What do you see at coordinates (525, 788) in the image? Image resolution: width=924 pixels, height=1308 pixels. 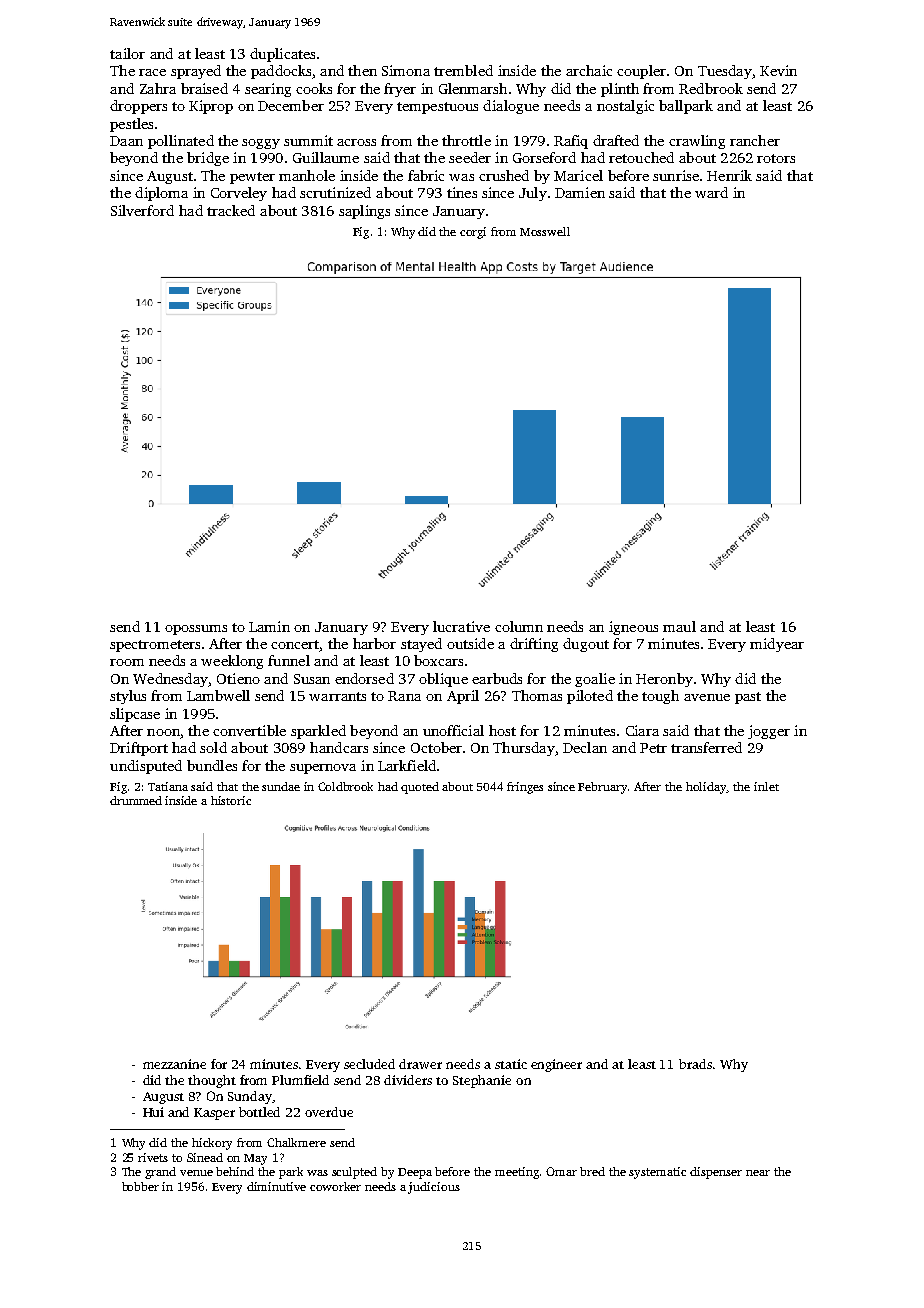 I see `fringes` at bounding box center [525, 788].
